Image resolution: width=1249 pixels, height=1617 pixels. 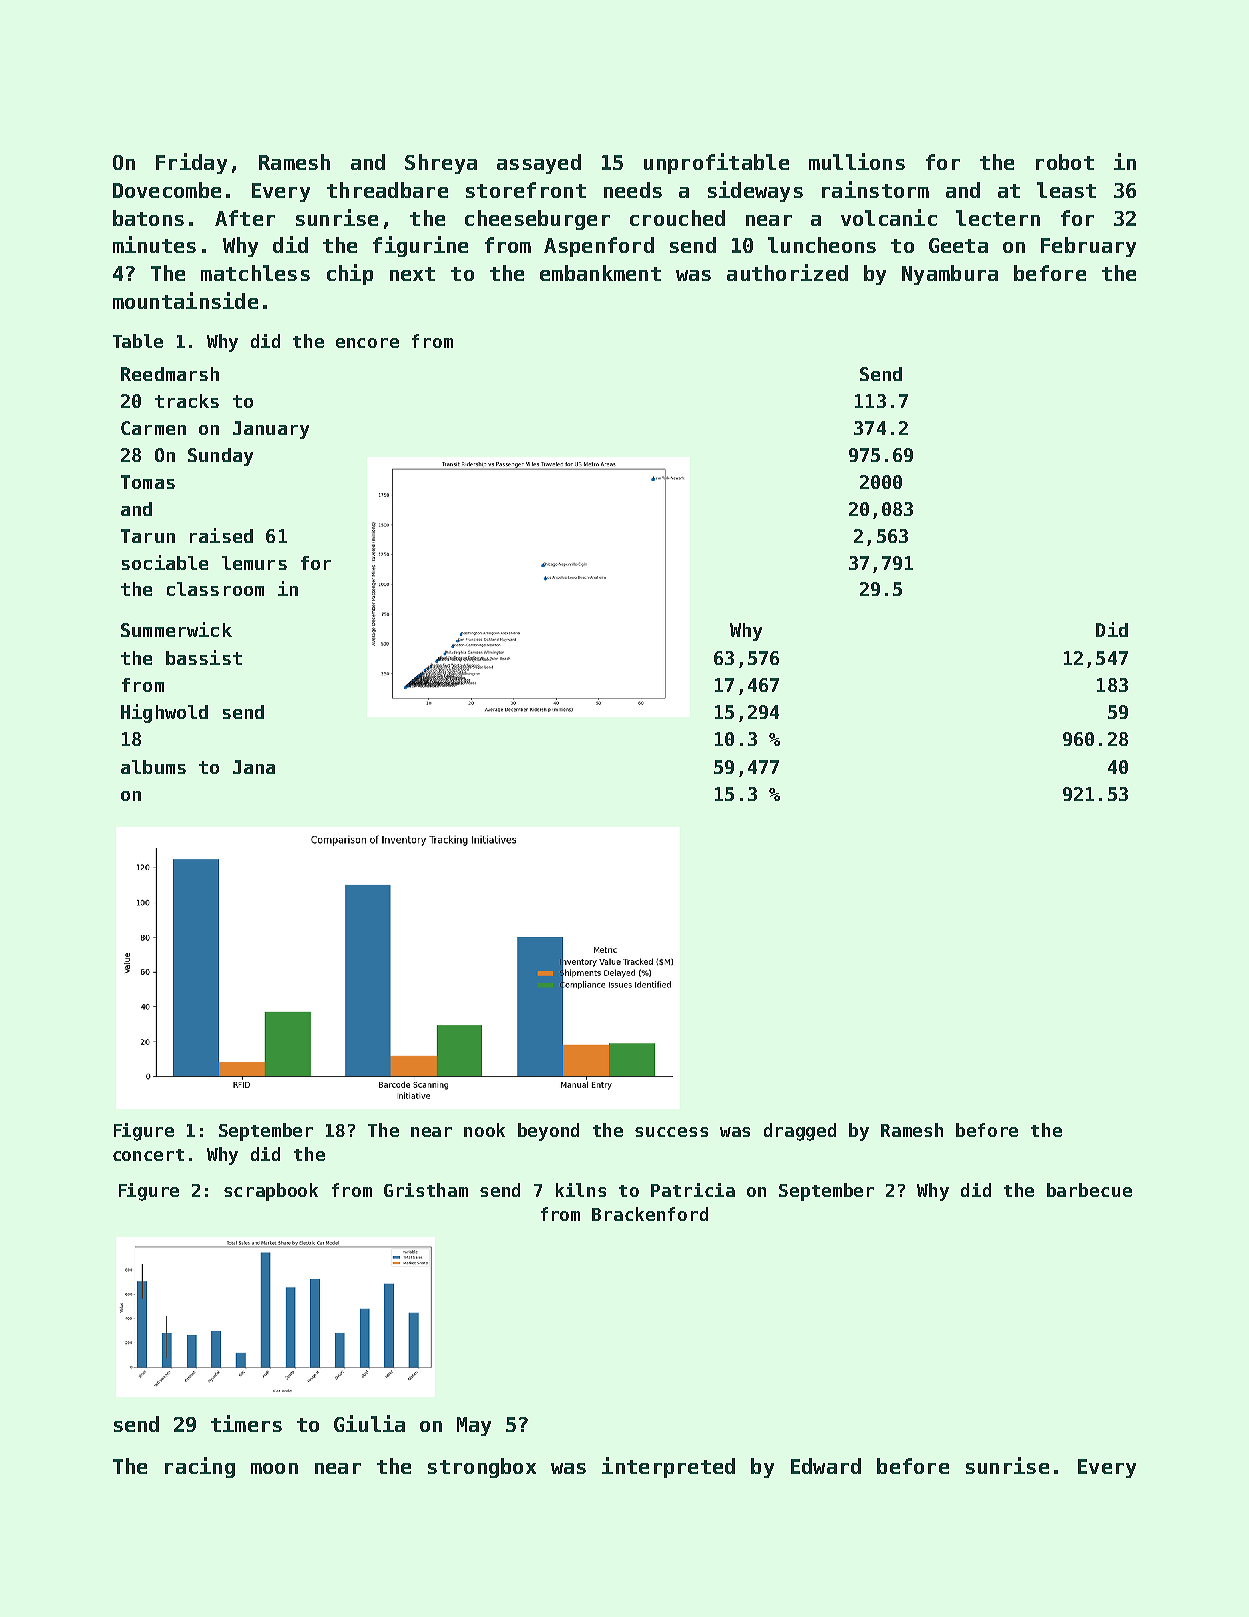 I want to click on robot, so click(x=1065, y=162).
